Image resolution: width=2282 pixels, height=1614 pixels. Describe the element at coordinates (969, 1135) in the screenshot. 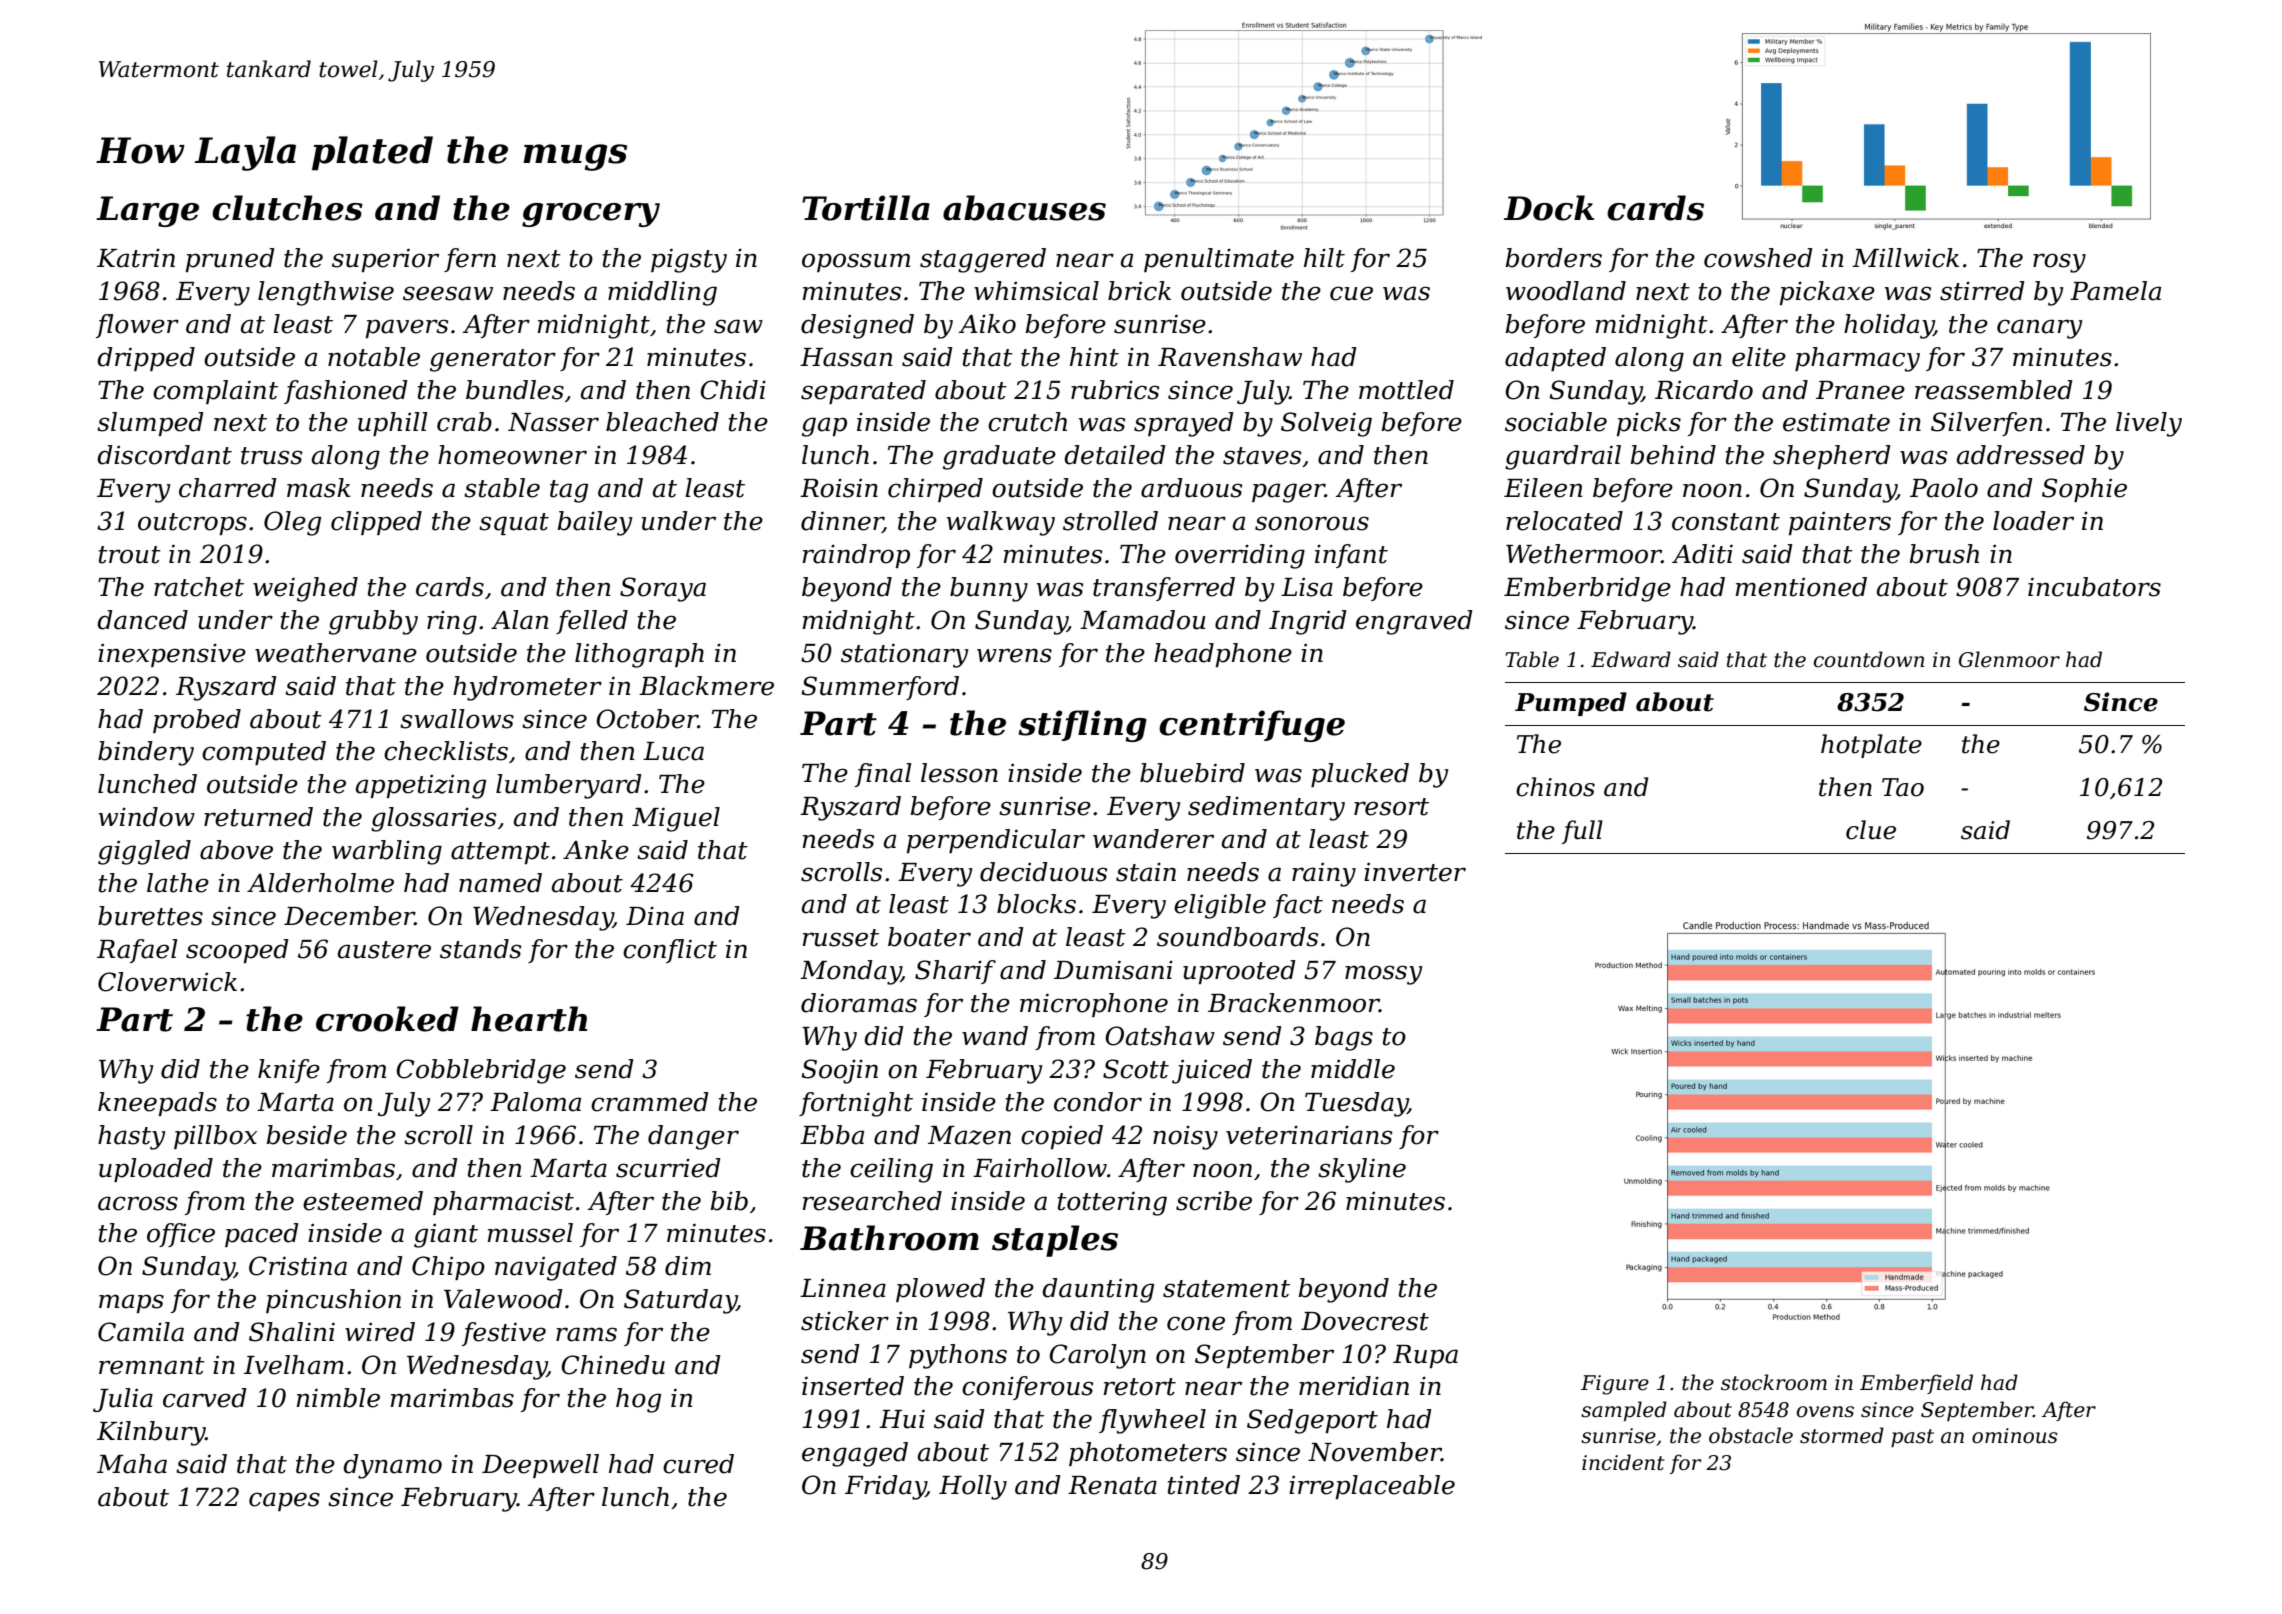

I see `Mazen` at that location.
